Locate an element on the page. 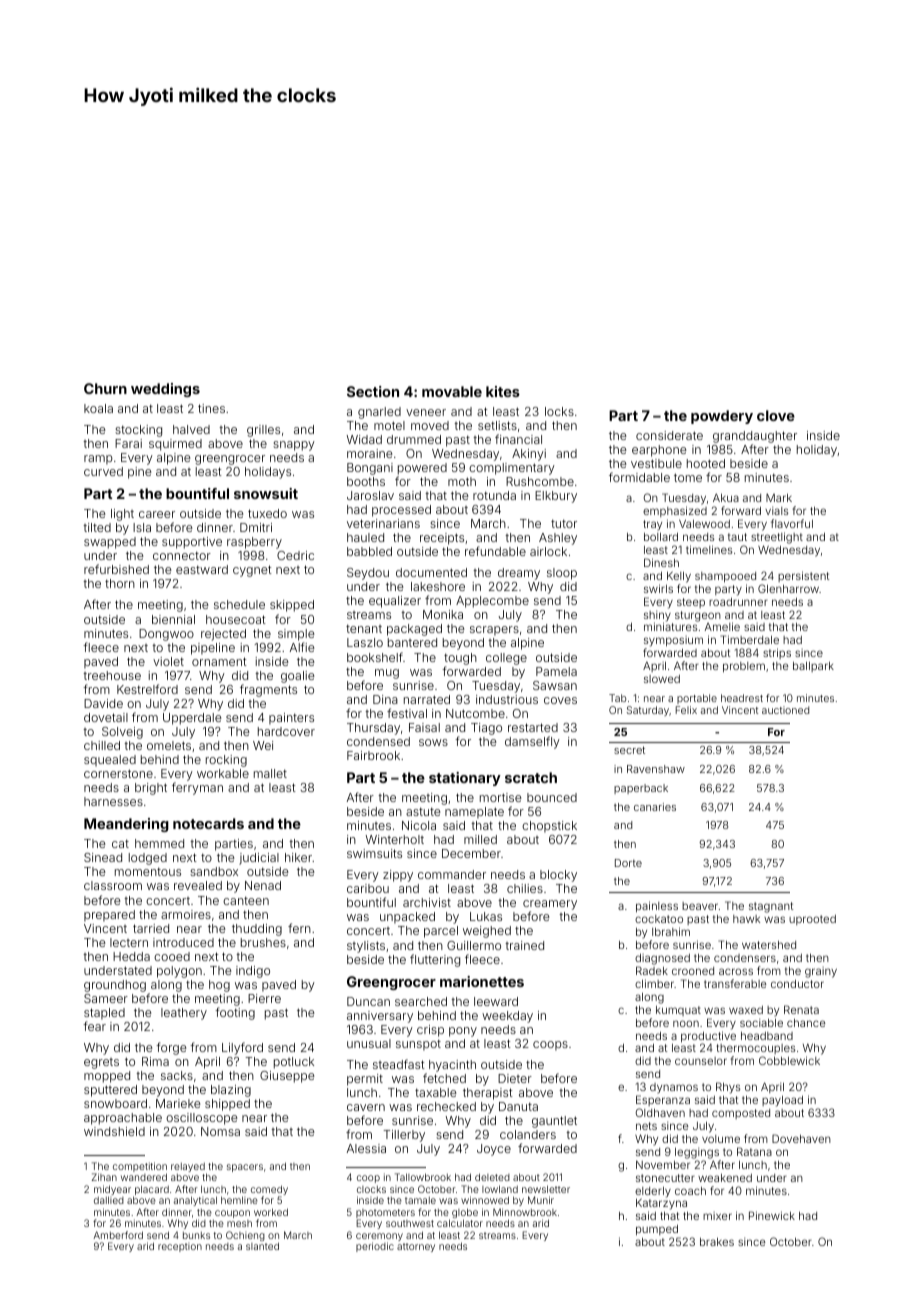  damselfly is located at coordinates (532, 742).
